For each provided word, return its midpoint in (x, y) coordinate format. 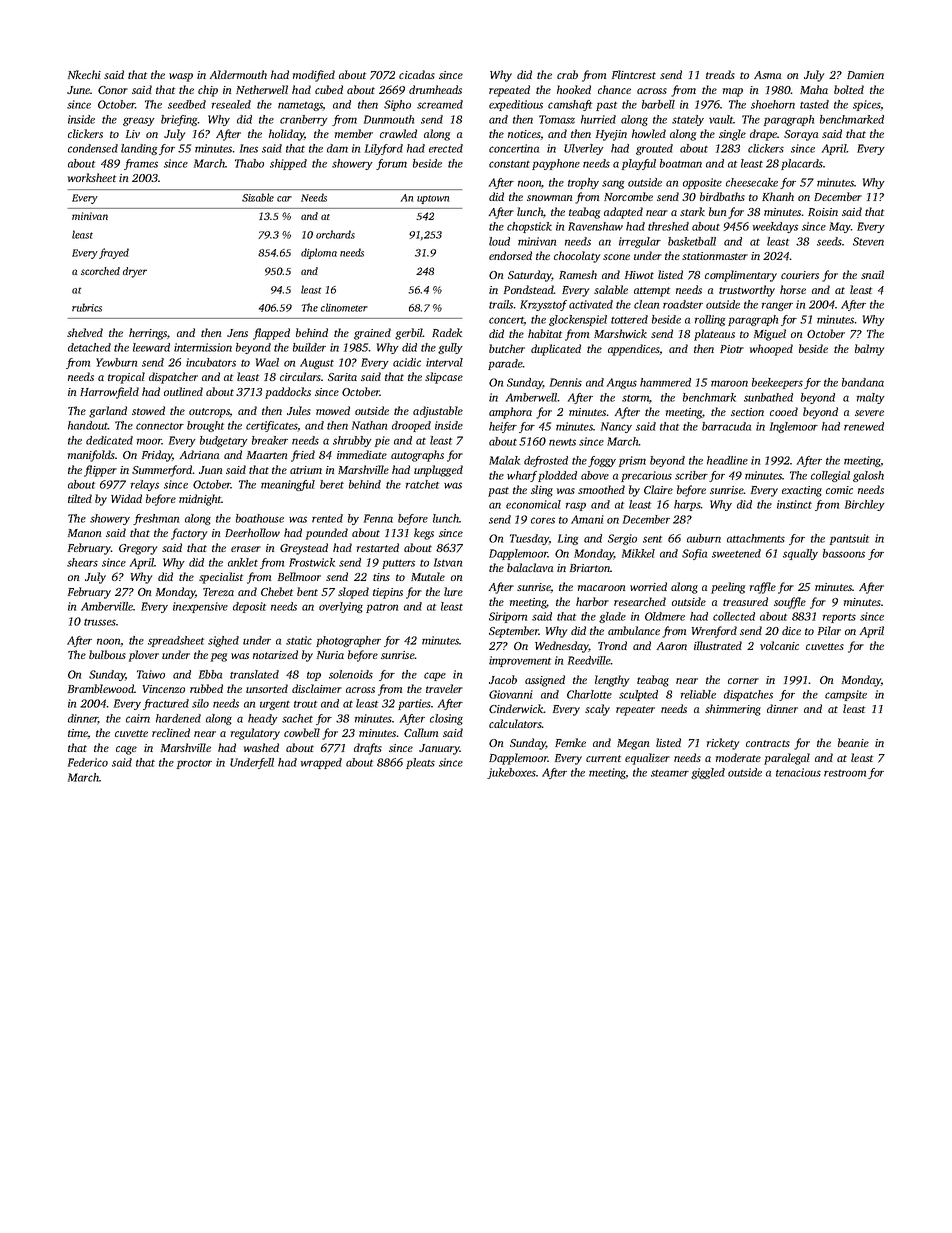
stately (688, 120)
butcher (507, 348)
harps (687, 505)
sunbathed (768, 397)
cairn (138, 718)
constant (509, 164)
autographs (417, 456)
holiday (286, 135)
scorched (100, 271)
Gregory (138, 549)
